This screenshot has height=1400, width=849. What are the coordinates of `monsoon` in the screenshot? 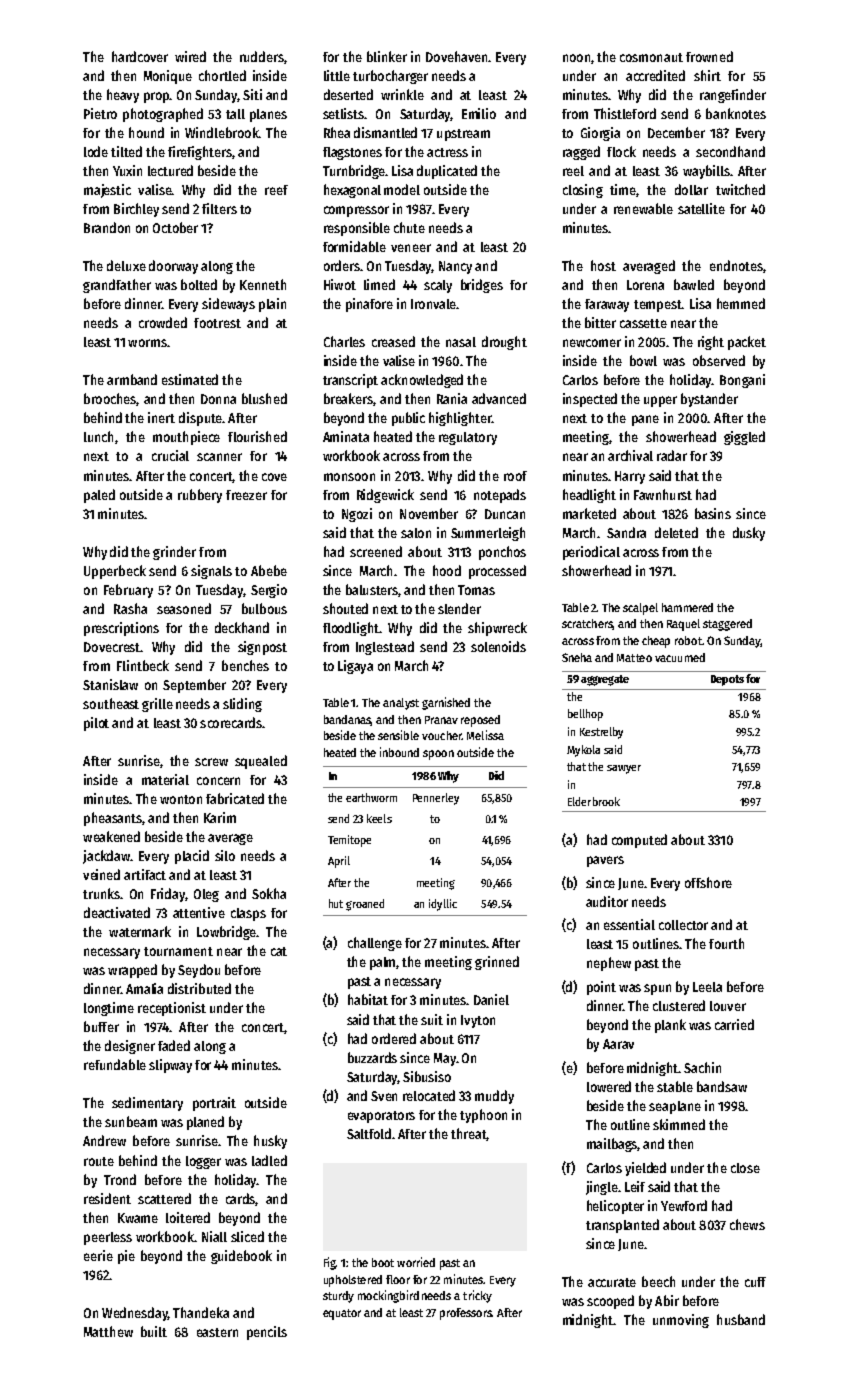 It's located at (349, 477).
